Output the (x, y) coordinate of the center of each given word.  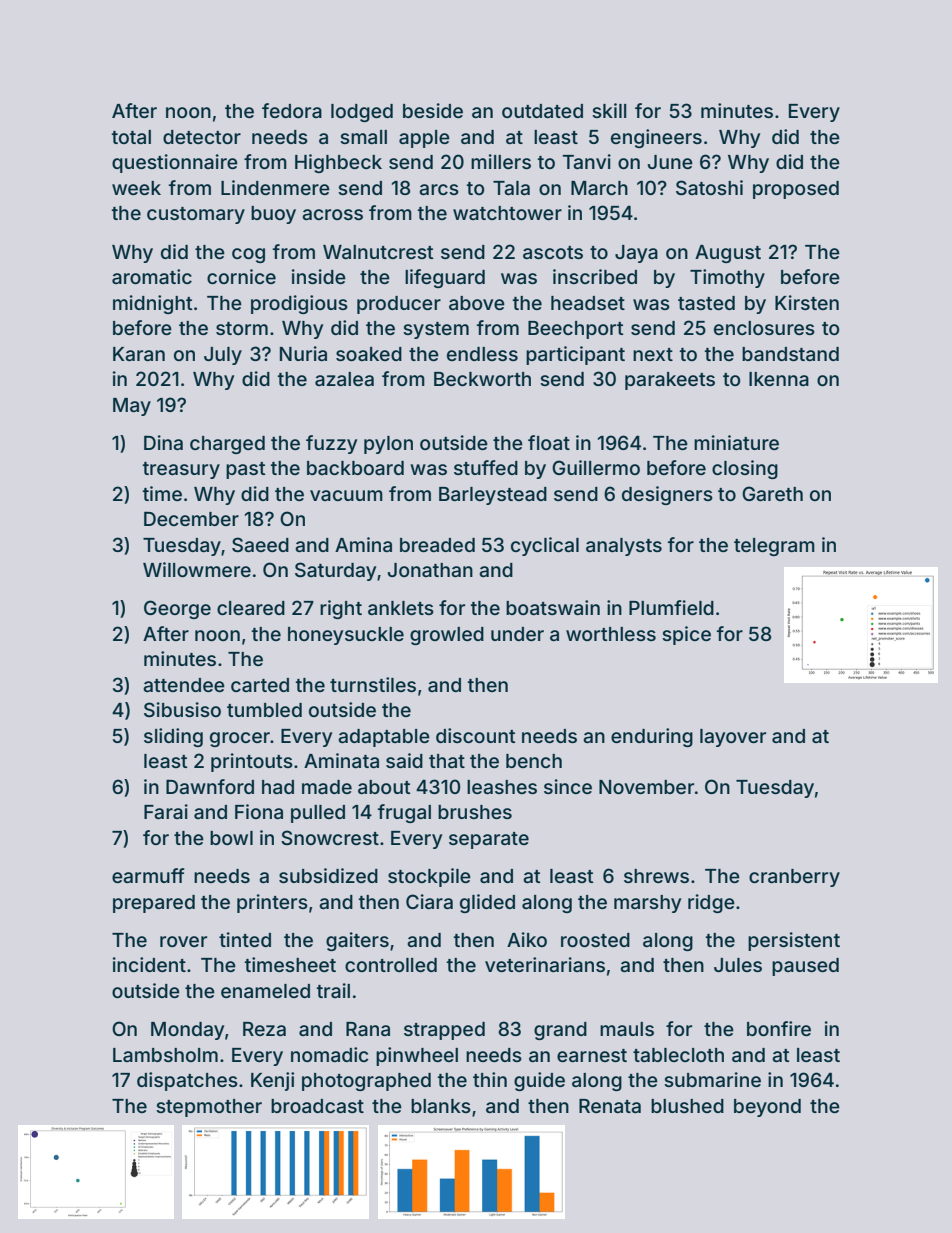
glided (487, 903)
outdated (542, 111)
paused (805, 967)
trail (333, 990)
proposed (796, 190)
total (131, 137)
